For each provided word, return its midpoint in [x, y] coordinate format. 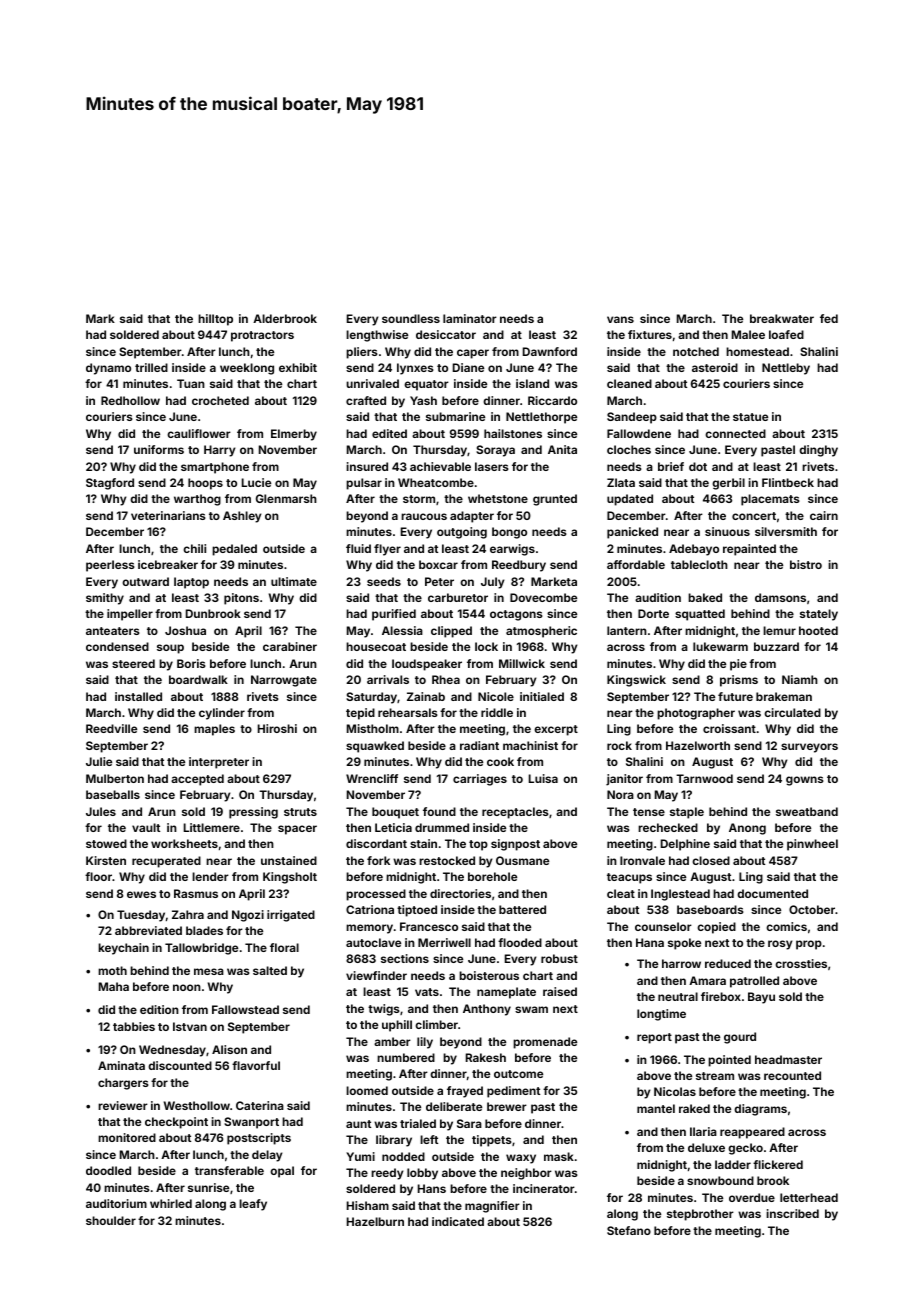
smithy [105, 599]
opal [282, 1172]
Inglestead [680, 895]
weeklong [247, 369]
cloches [629, 449]
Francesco [429, 926]
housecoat [376, 646]
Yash [423, 400]
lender [210, 876]
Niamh [800, 679]
